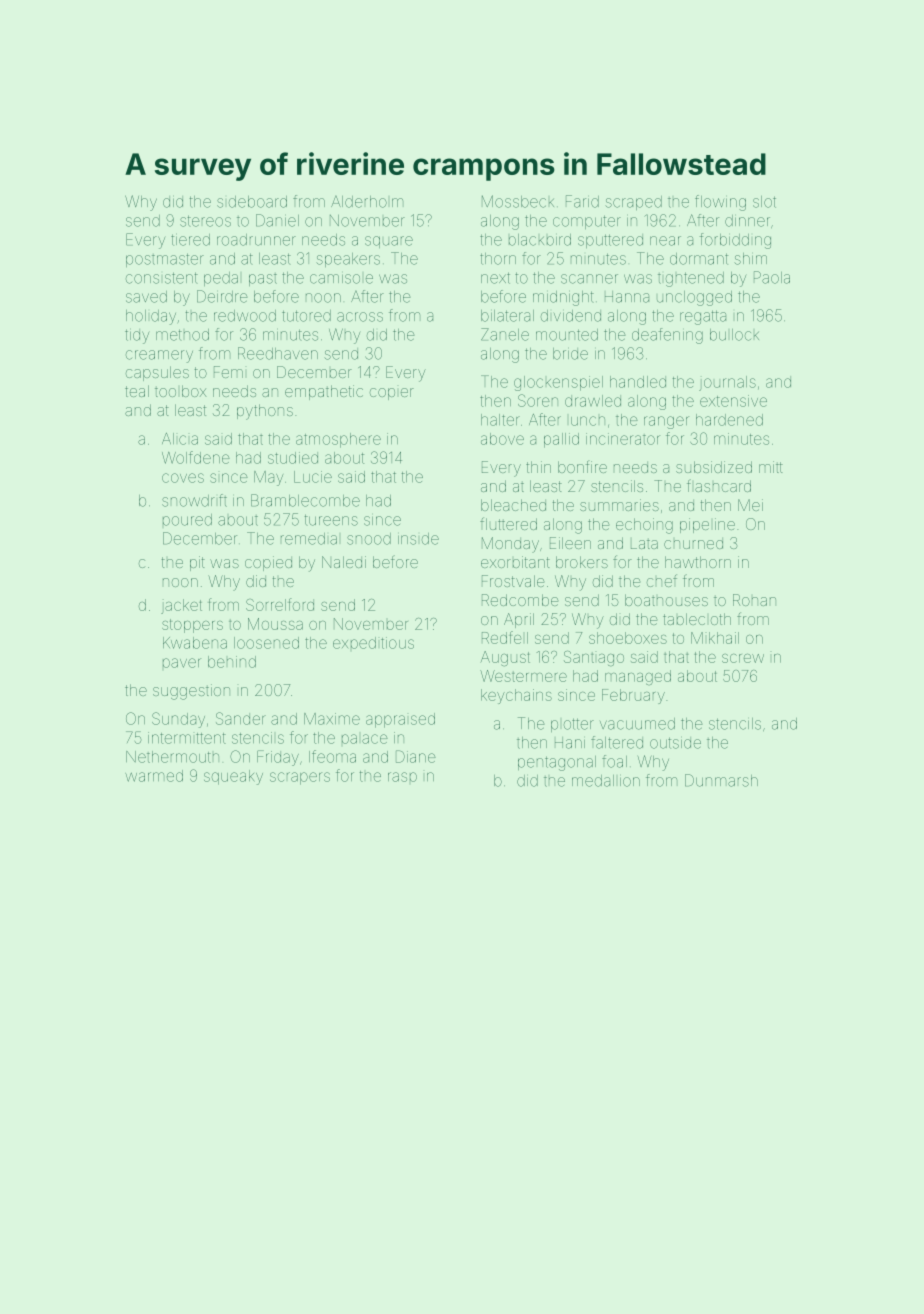 This page has width=924, height=1314. What do you see at coordinates (268, 478) in the page?
I see `May` at bounding box center [268, 478].
